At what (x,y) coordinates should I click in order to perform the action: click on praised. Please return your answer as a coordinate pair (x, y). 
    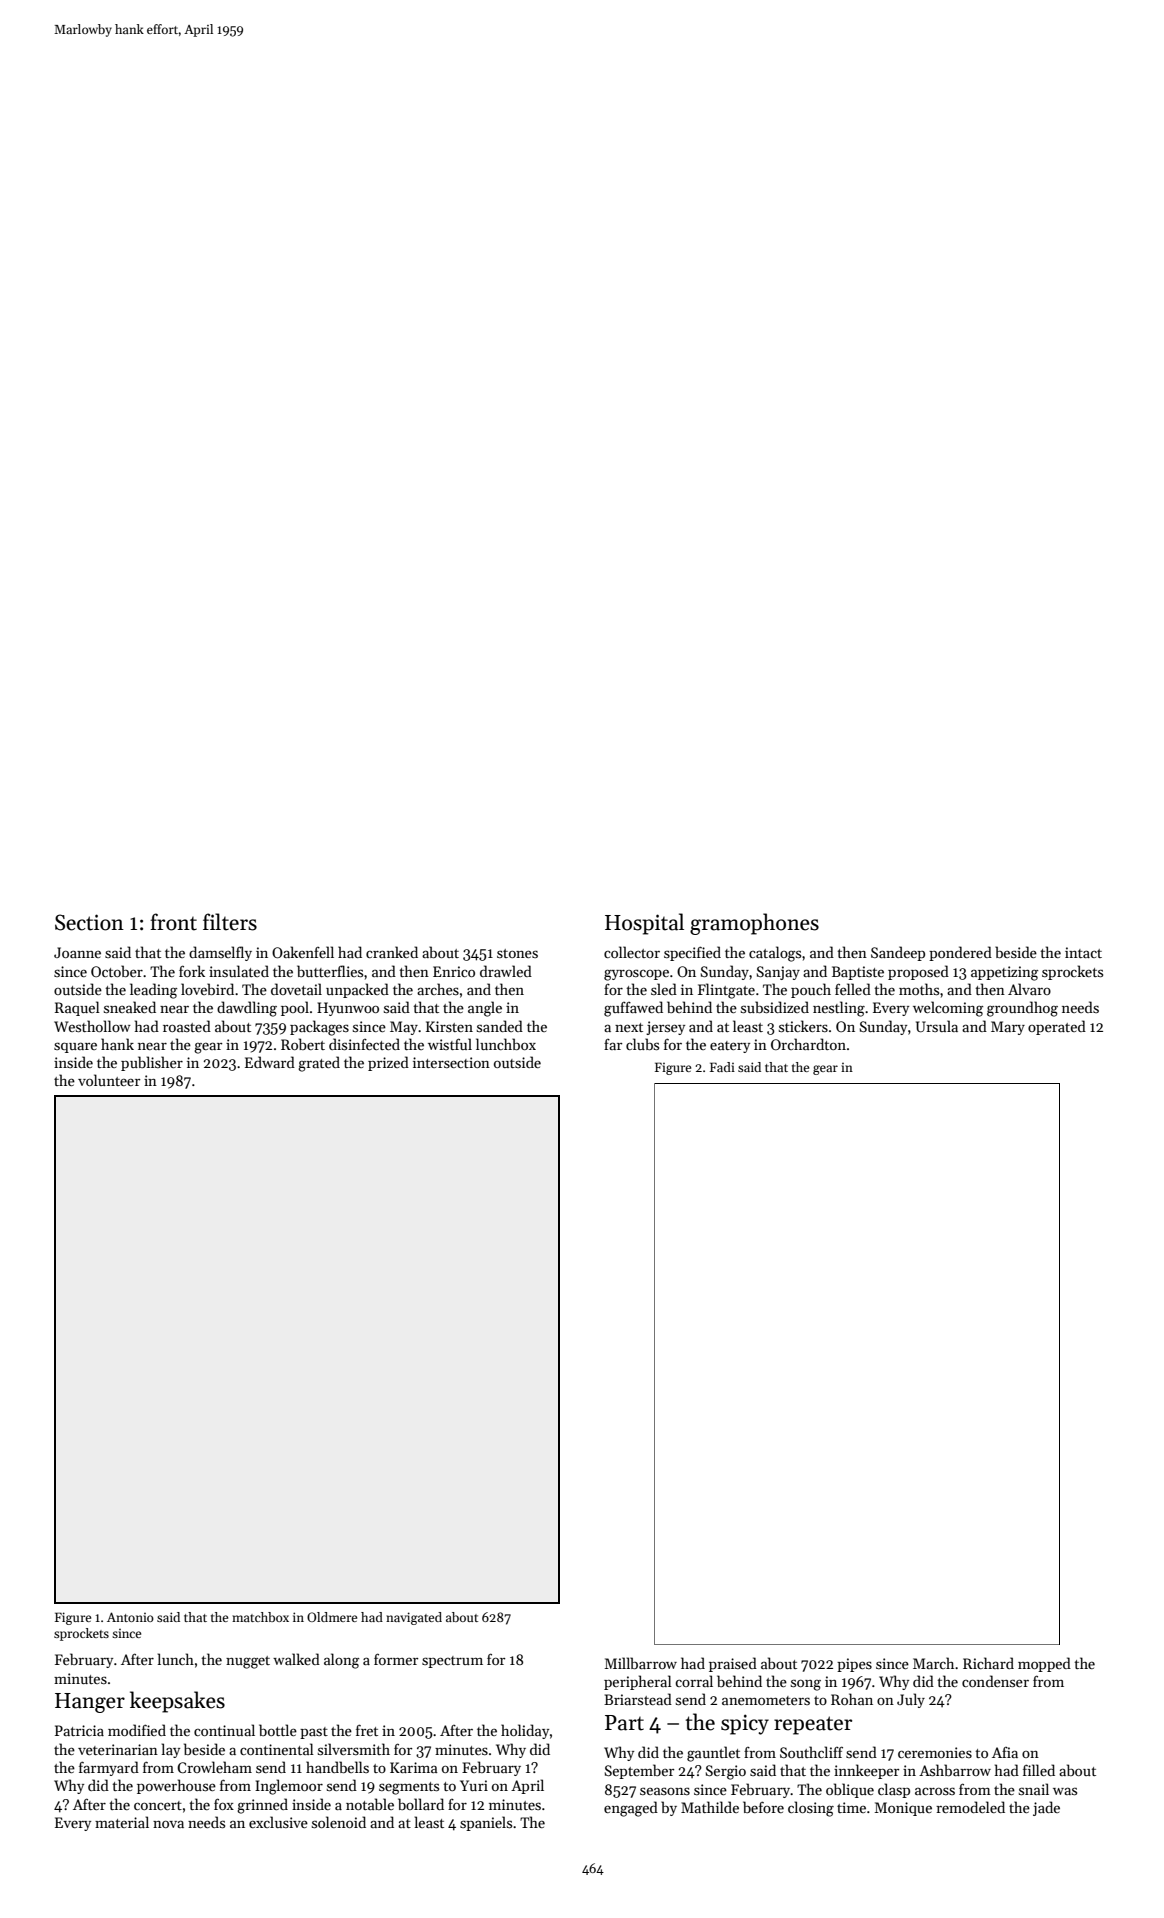
    Looking at the image, I should click on (733, 1664).
